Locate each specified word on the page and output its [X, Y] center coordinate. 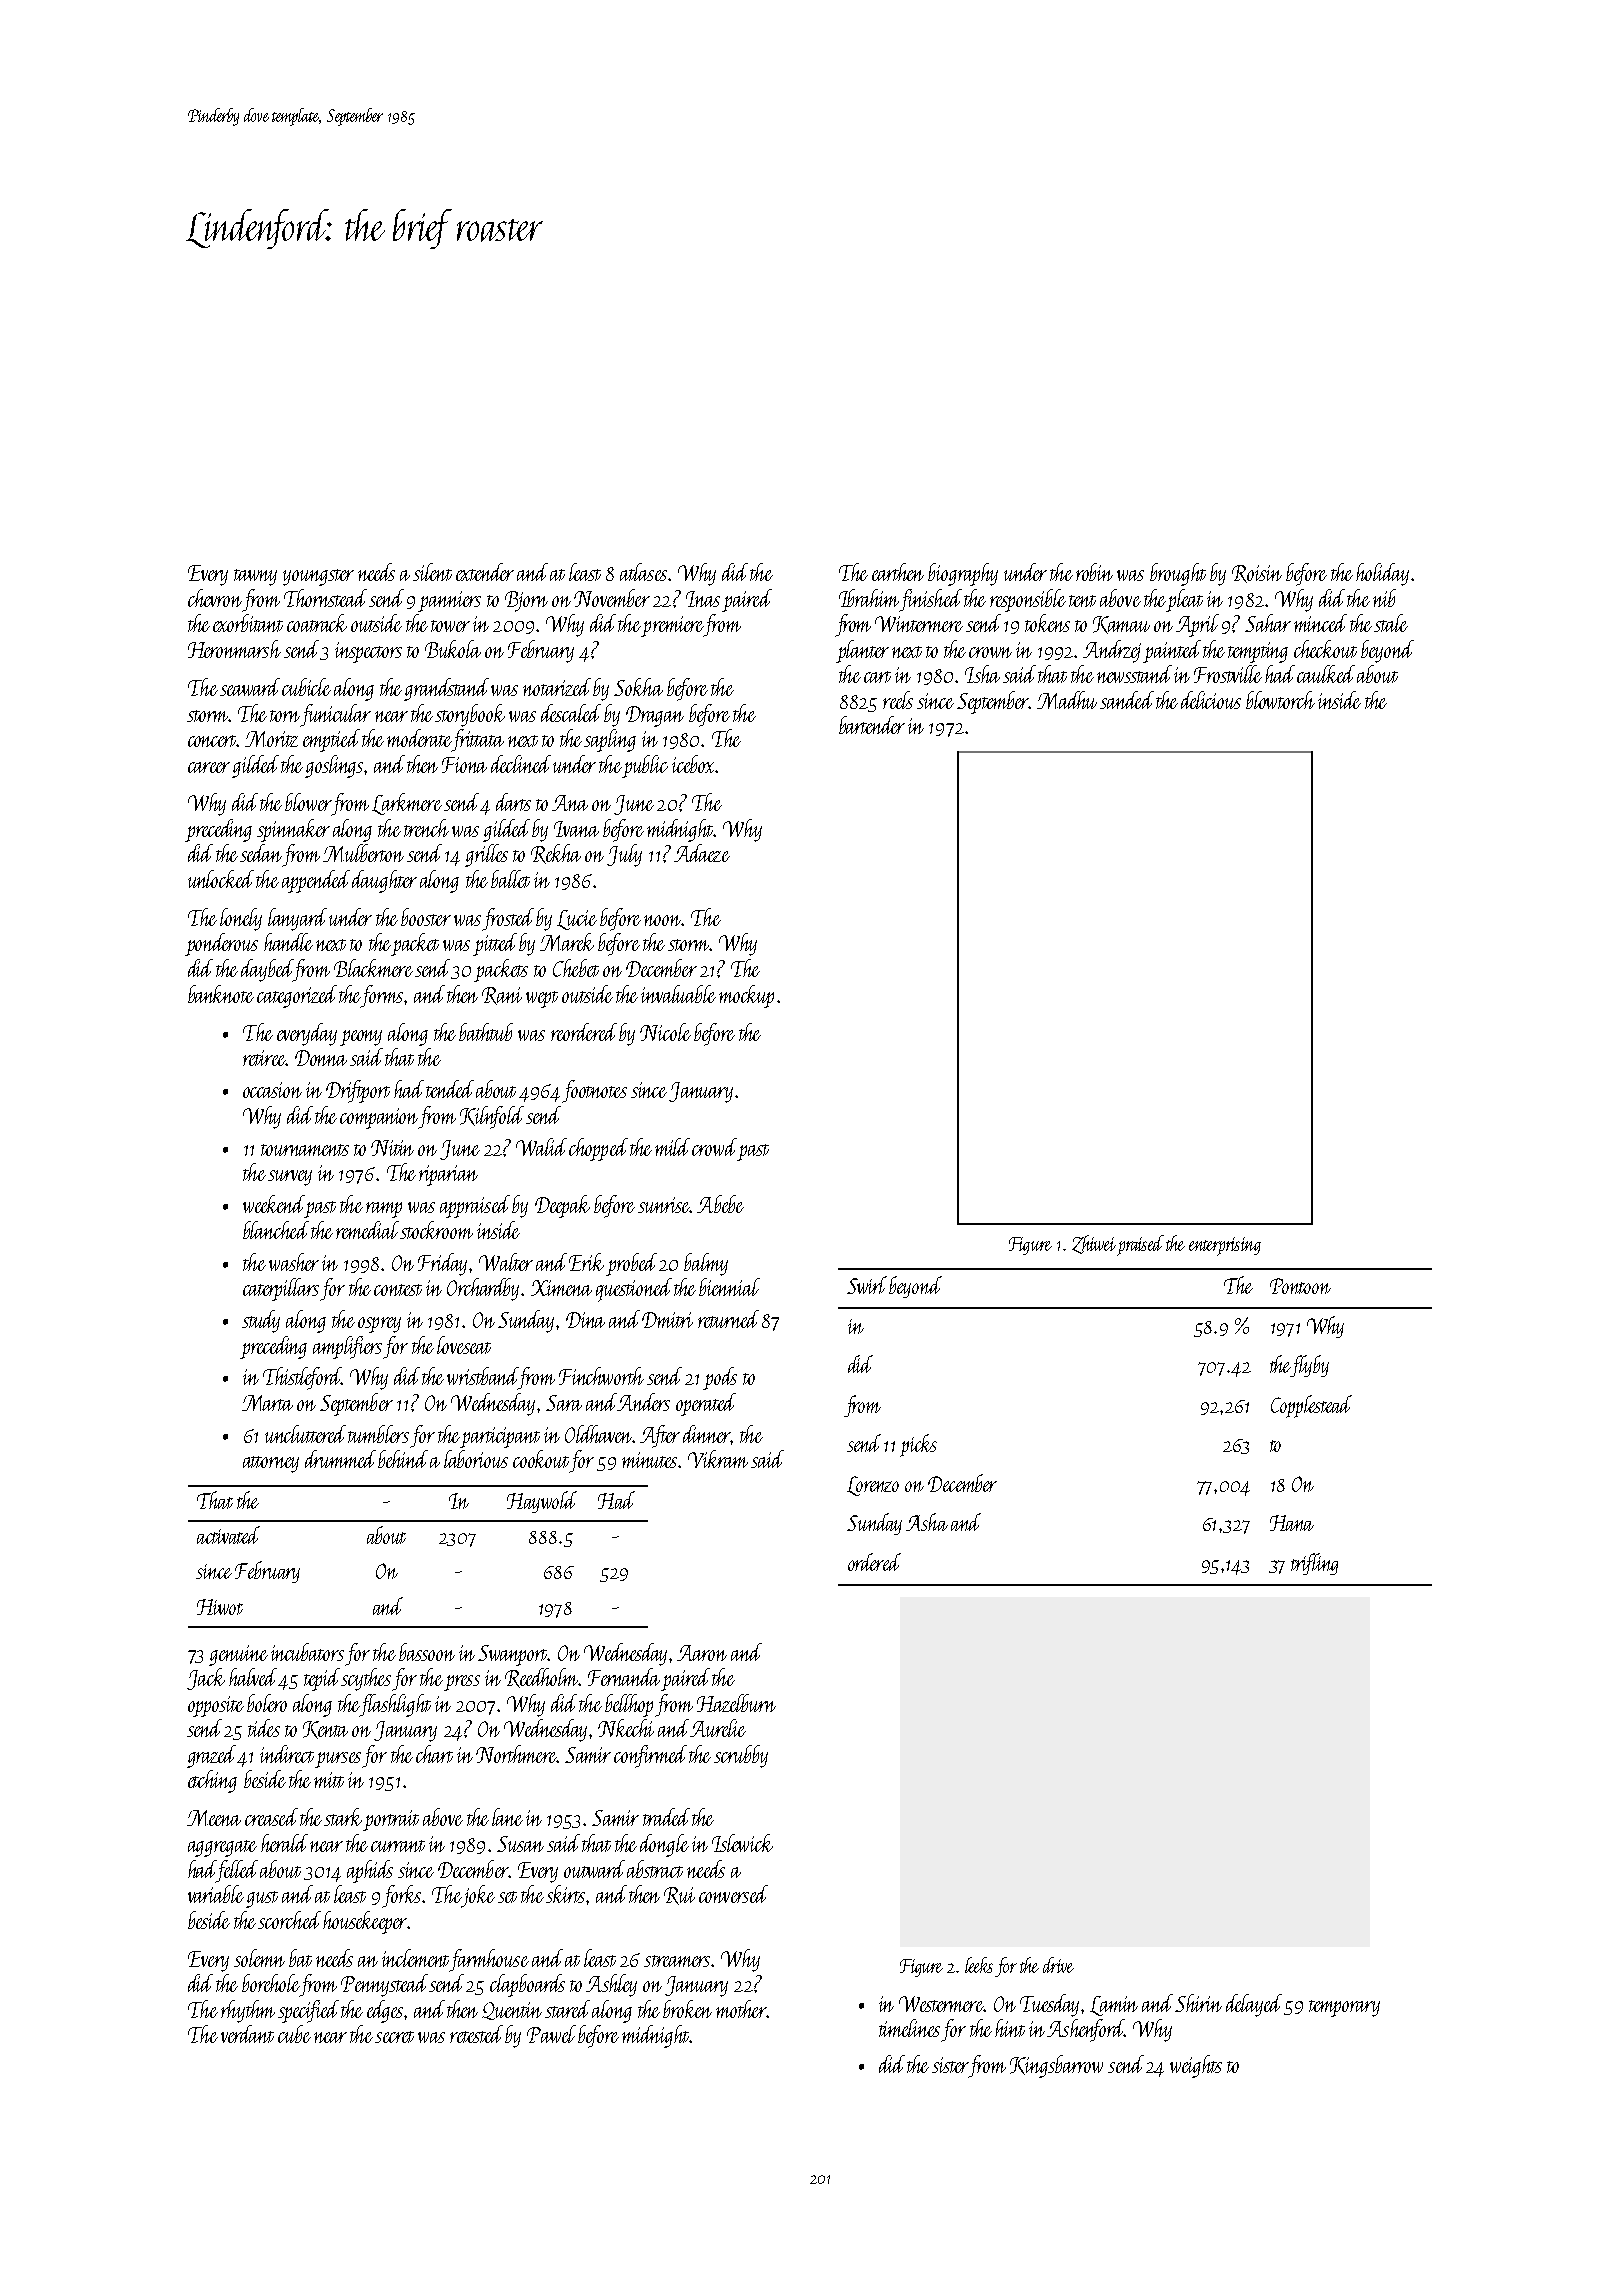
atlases [643, 572]
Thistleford [302, 1378]
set [507, 1897]
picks [918, 1445]
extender [485, 572]
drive [1058, 1965]
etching [212, 1781]
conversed [733, 1894]
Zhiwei [1094, 1244]
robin [1094, 572]
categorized [297, 996]
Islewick [742, 1843]
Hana [1292, 1523]
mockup [746, 996]
